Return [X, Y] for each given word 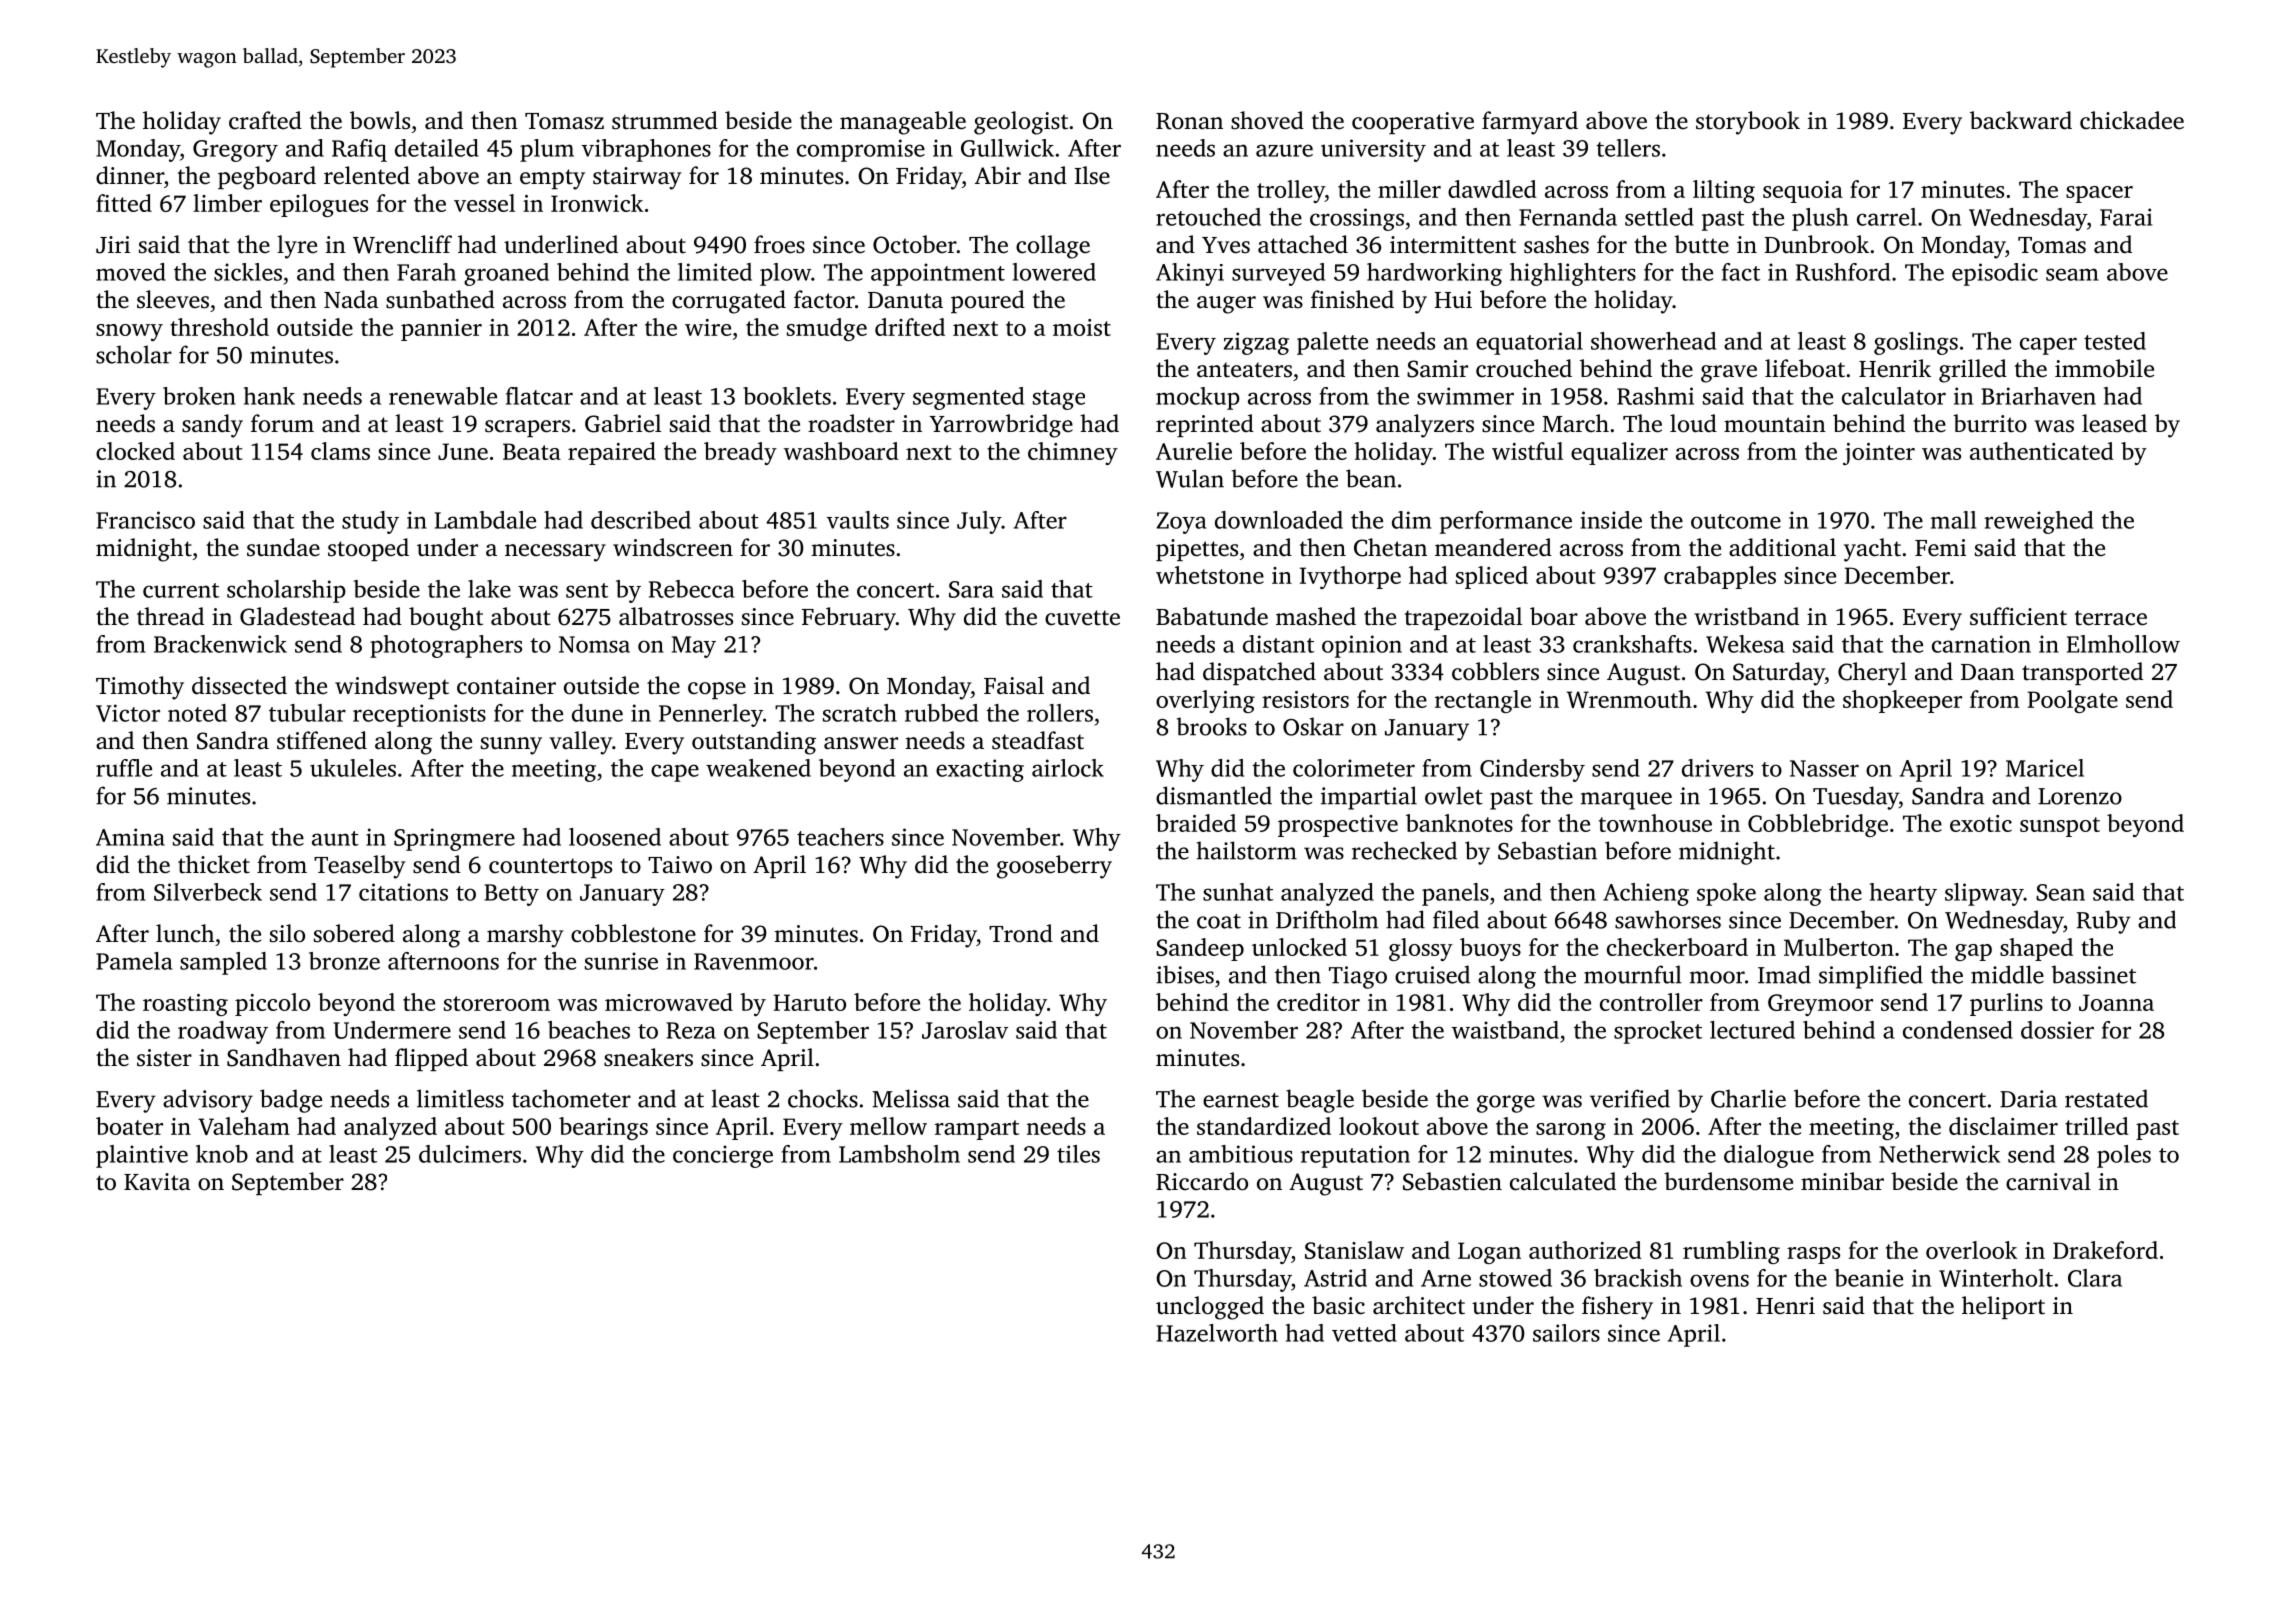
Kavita [157, 1182]
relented [367, 175]
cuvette [1082, 618]
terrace [2111, 618]
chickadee [2132, 120]
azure [1284, 150]
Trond [1021, 933]
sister [164, 1058]
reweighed [2038, 522]
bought [446, 619]
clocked [135, 451]
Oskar [1313, 726]
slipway [1984, 894]
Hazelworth [1217, 1333]
